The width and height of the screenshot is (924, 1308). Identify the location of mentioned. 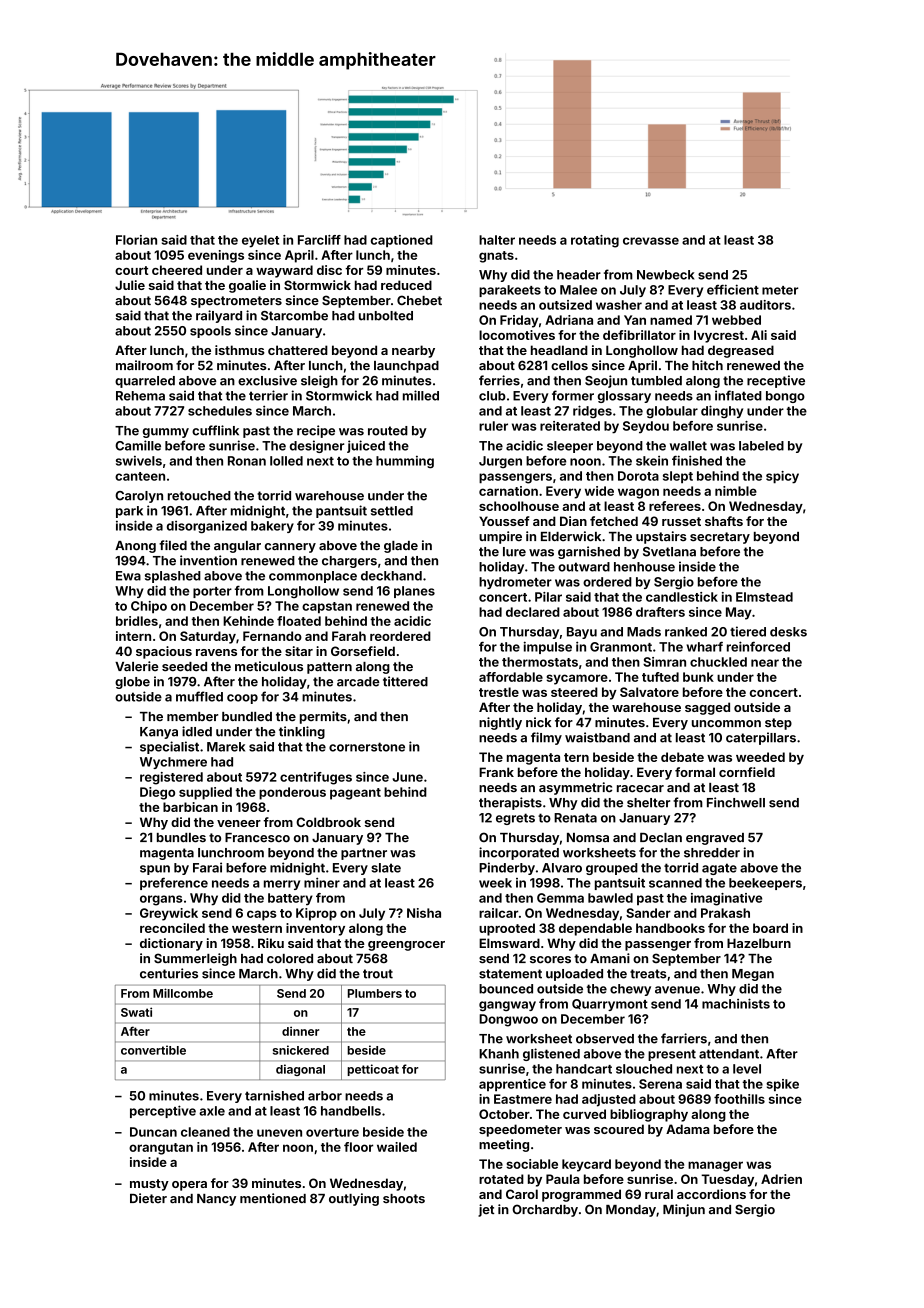
(273, 1198).
